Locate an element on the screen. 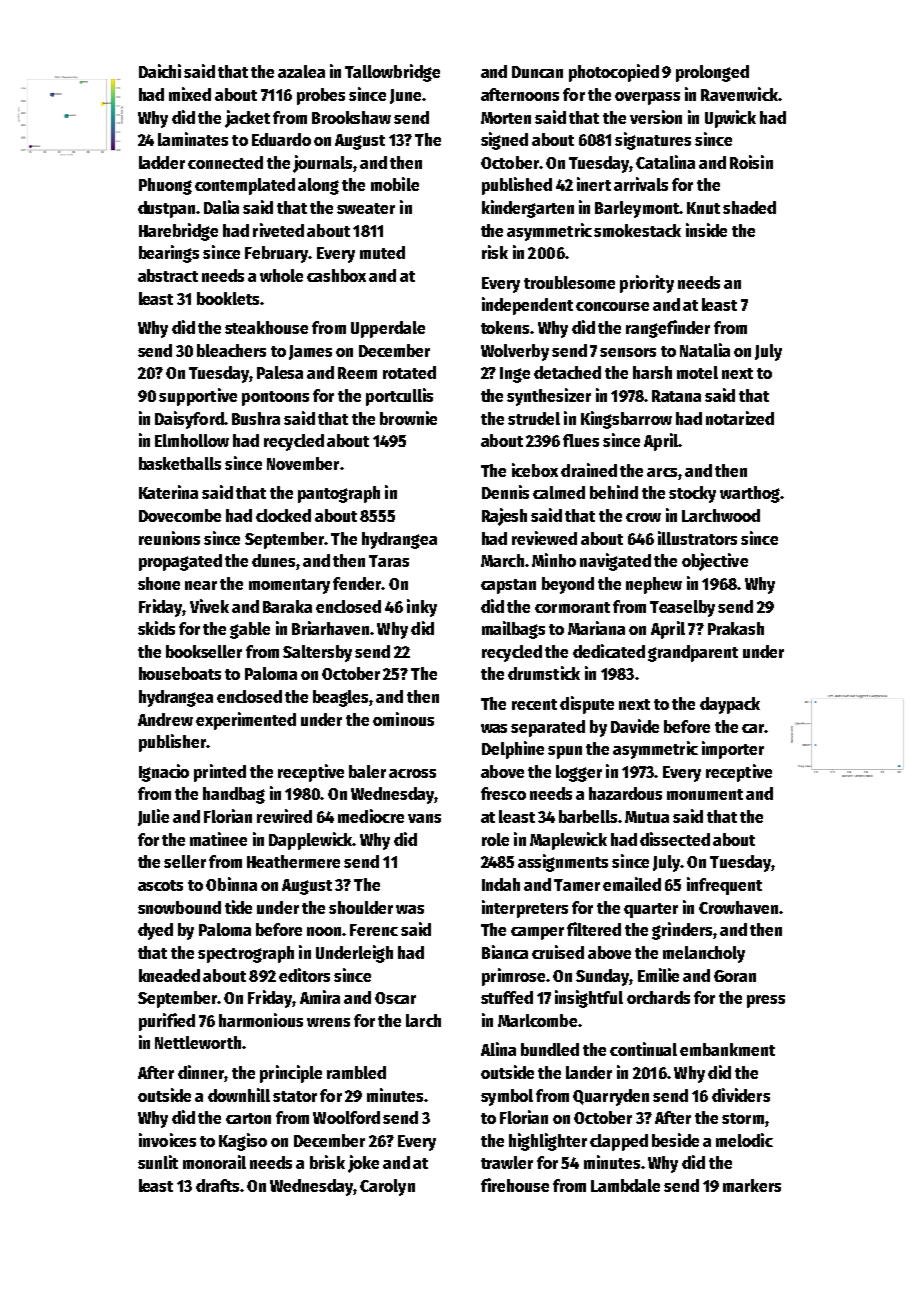  Natalia is located at coordinates (705, 350).
